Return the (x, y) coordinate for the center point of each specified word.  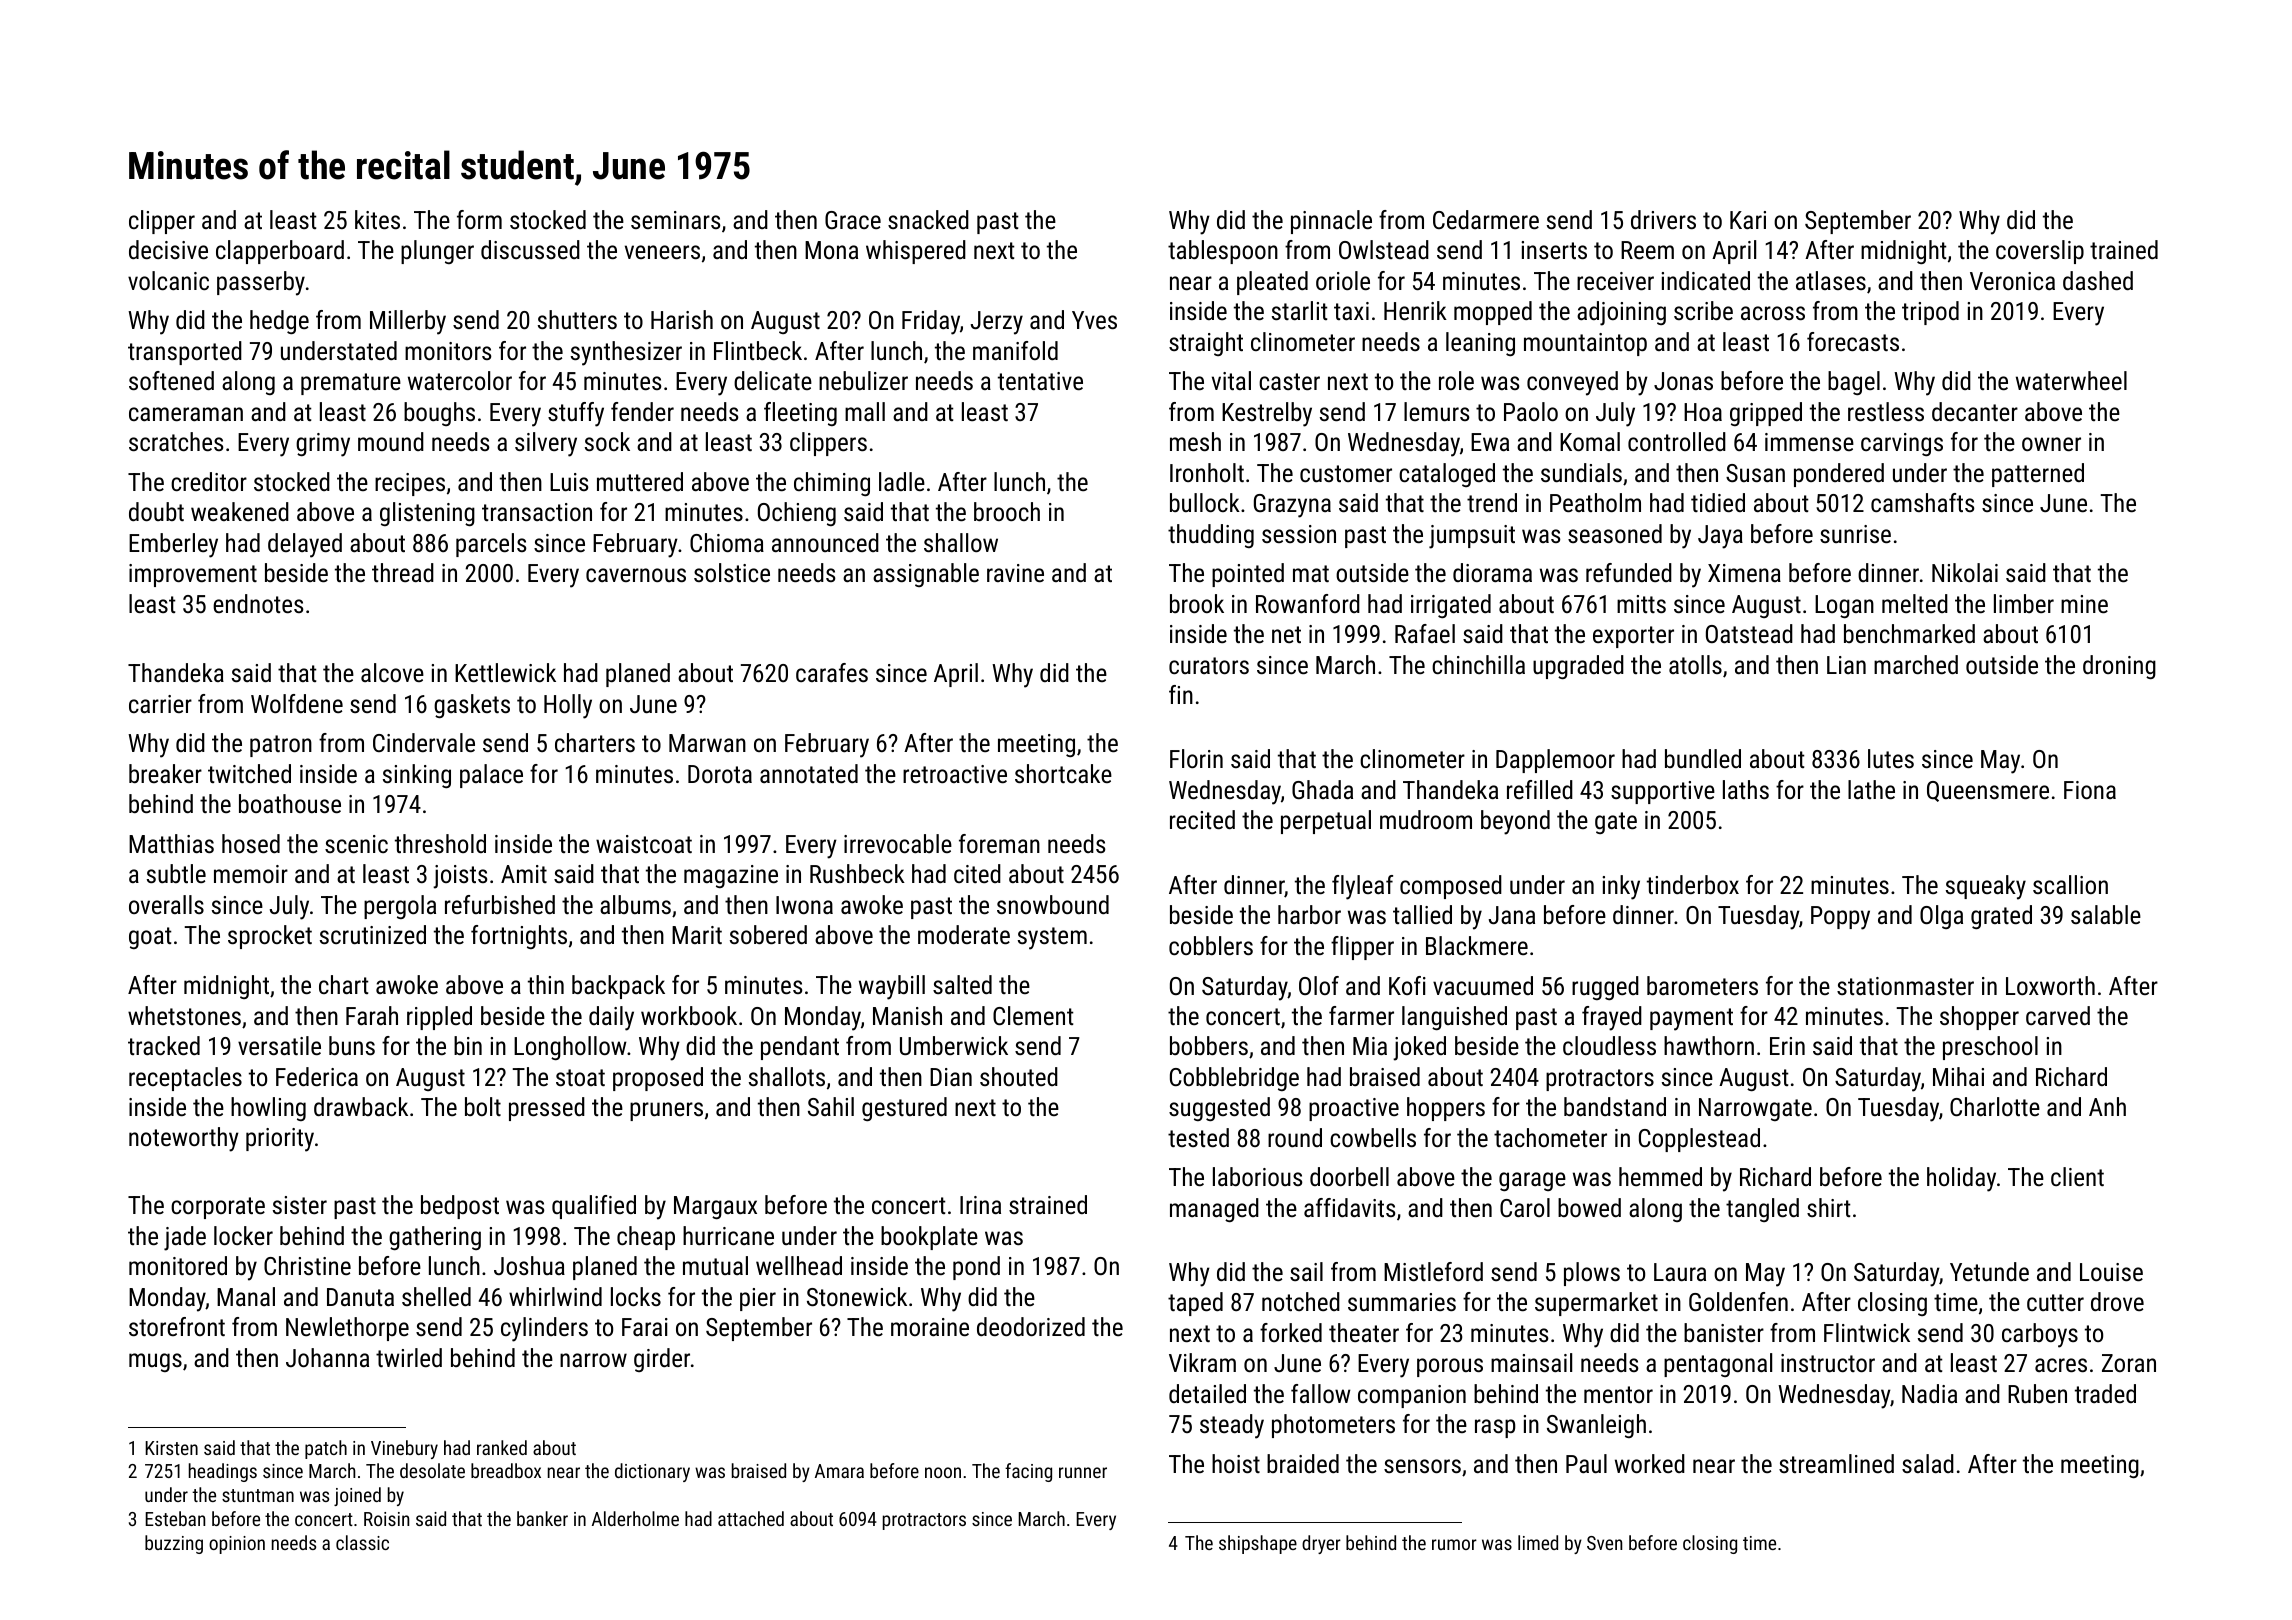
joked (1419, 1048)
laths (1746, 789)
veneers (662, 252)
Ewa (1490, 442)
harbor (1309, 914)
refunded (1629, 572)
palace (491, 776)
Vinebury (404, 1449)
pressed (547, 1109)
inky (1621, 887)
